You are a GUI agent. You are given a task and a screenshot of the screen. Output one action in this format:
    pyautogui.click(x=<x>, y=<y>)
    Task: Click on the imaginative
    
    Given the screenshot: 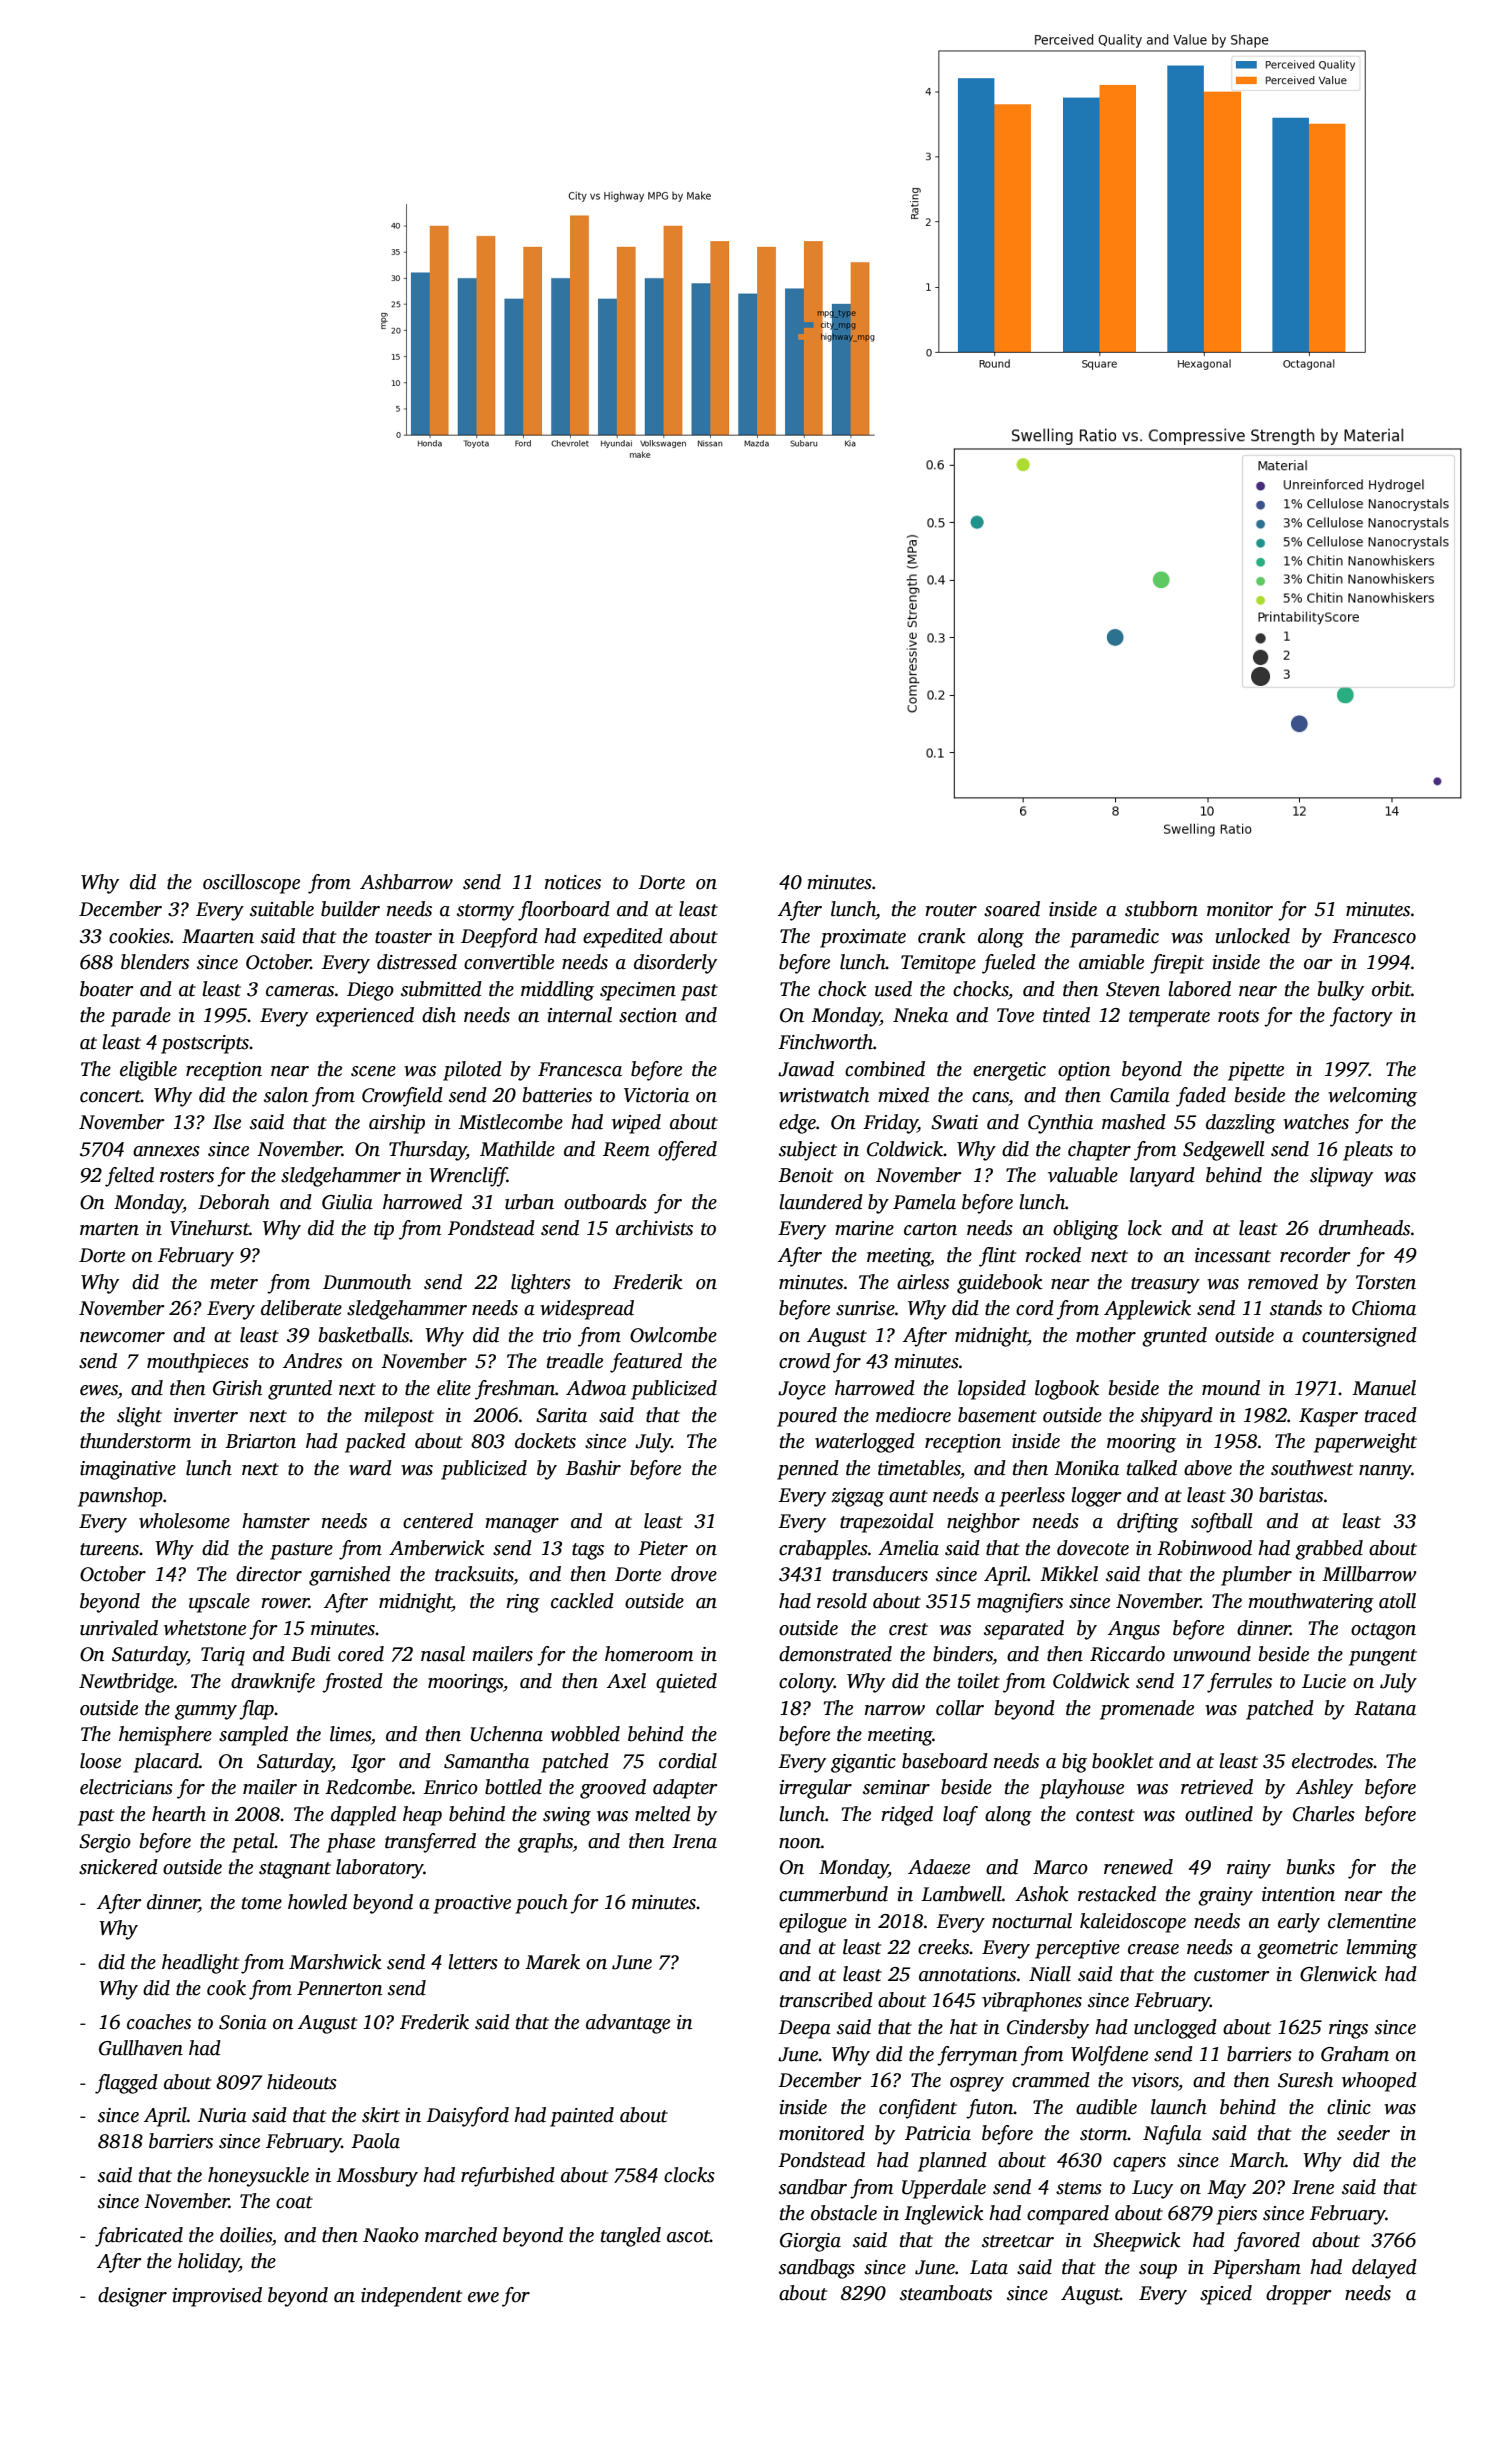 What is the action you would take?
    pyautogui.click(x=128, y=1470)
